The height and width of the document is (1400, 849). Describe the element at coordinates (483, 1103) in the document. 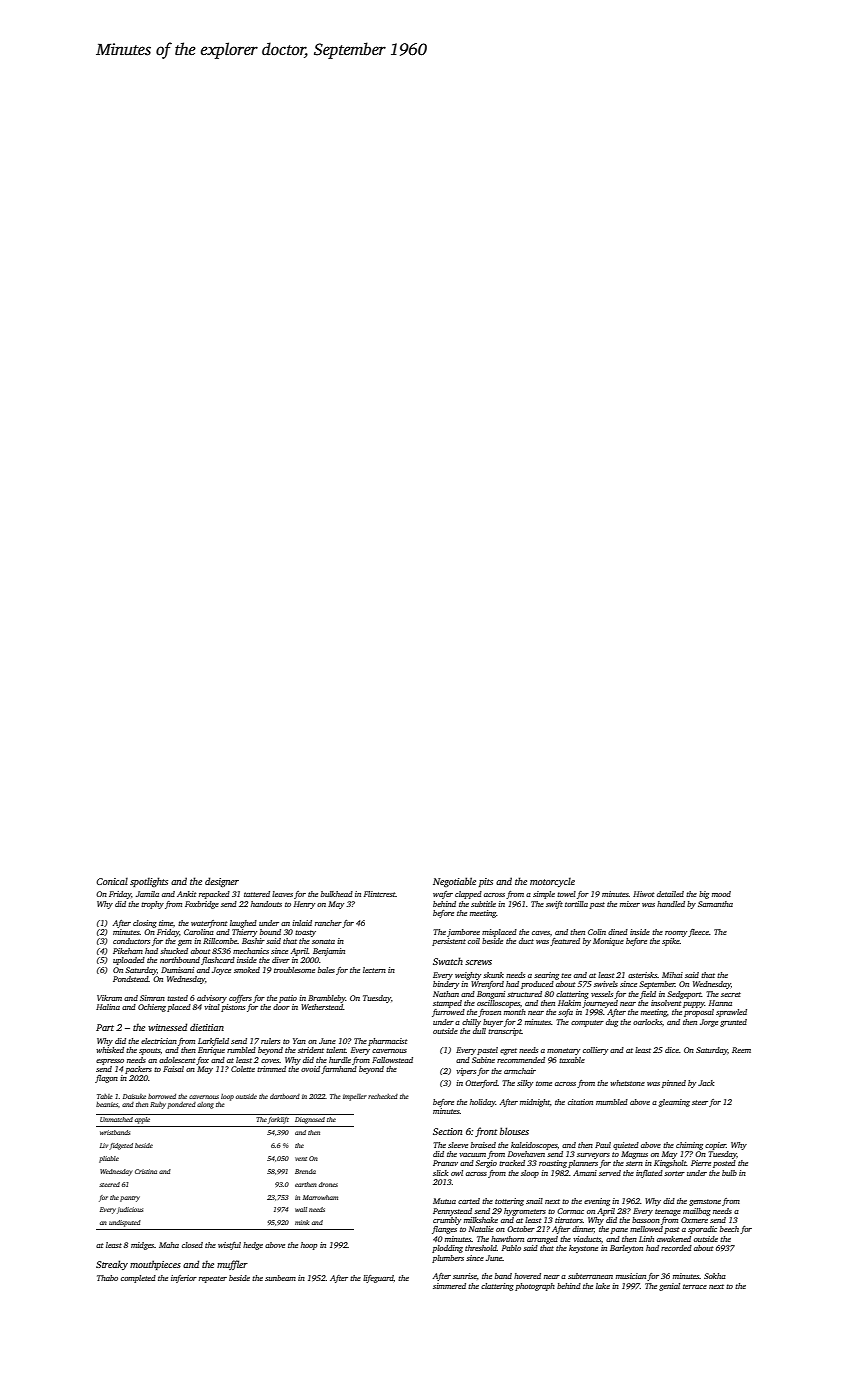

I see `holiday` at that location.
